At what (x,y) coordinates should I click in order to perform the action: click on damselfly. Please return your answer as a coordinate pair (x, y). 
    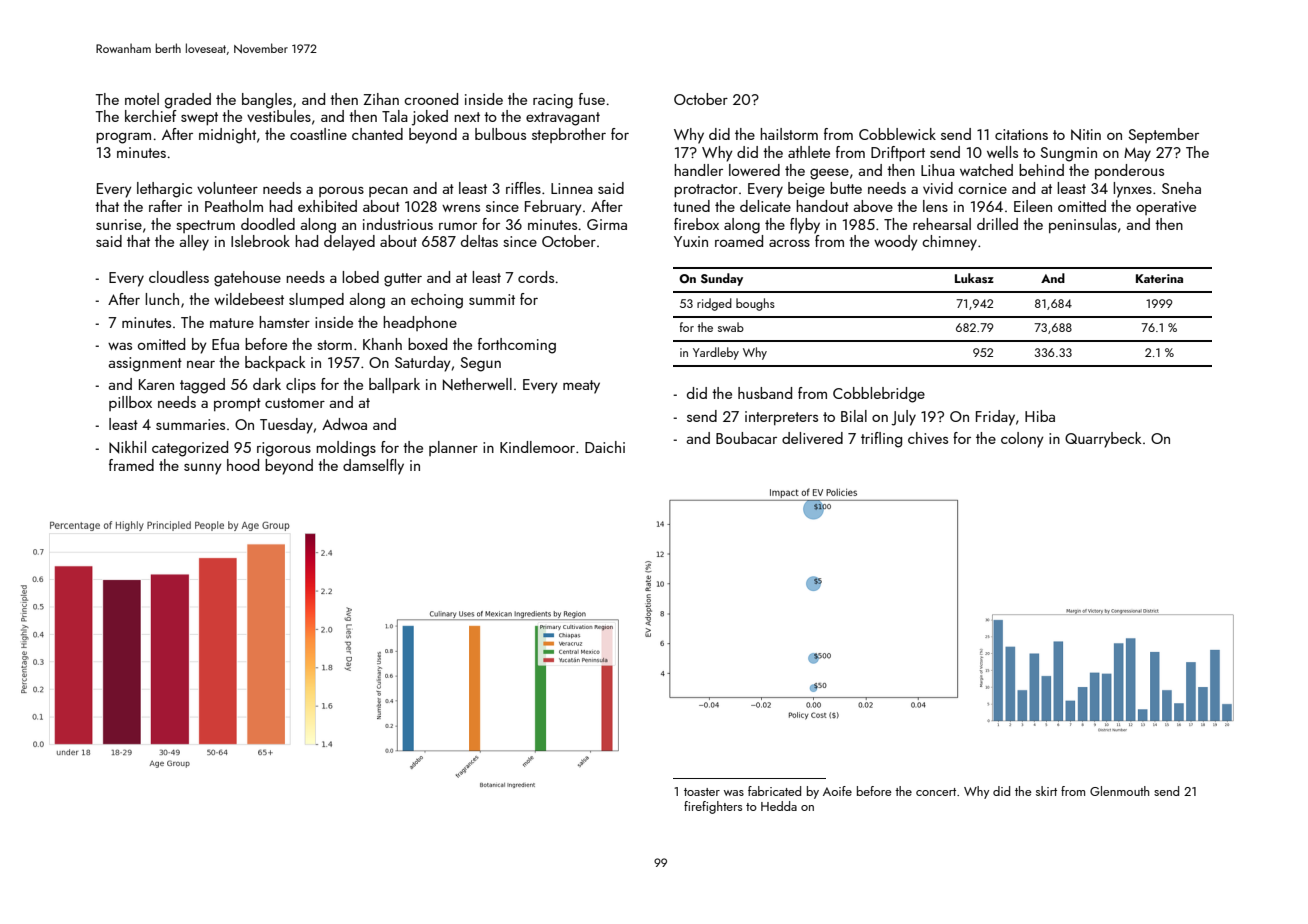
    Looking at the image, I should click on (373, 467).
